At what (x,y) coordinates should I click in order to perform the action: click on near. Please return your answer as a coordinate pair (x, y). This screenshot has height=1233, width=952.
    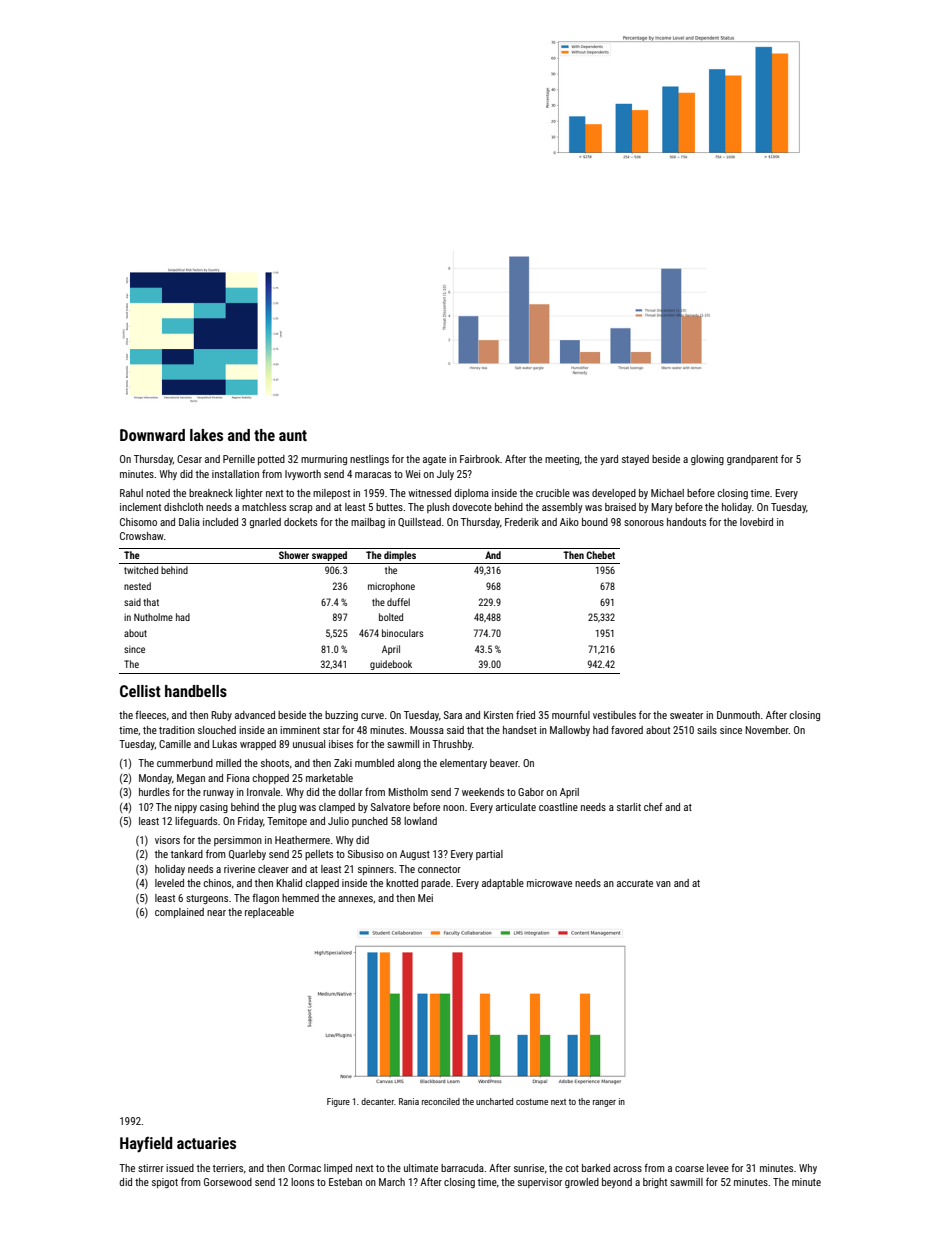
    Looking at the image, I should click on (216, 913).
